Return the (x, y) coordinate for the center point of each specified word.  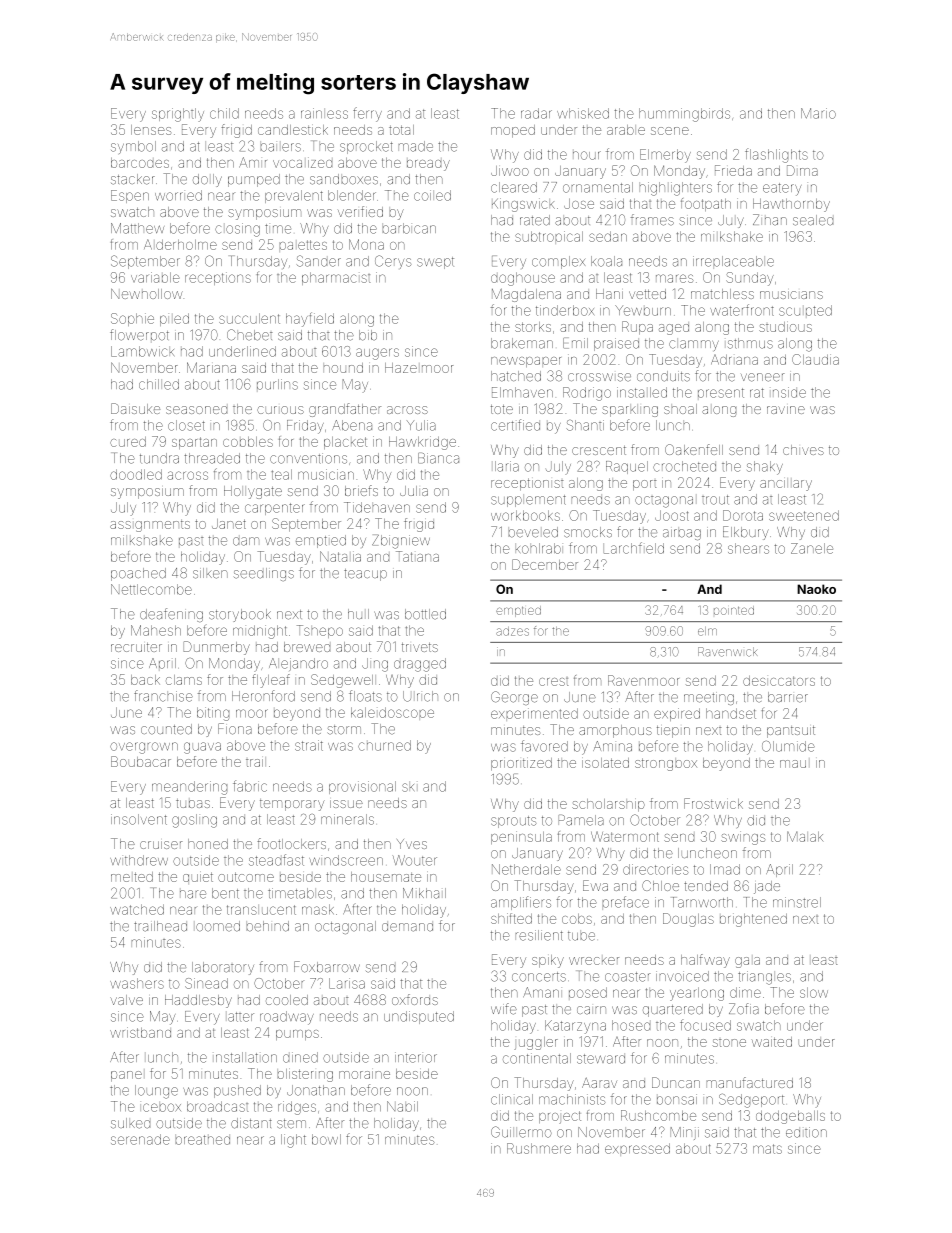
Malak (805, 836)
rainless (324, 113)
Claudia (815, 359)
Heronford (263, 696)
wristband (140, 1032)
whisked (583, 113)
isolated (605, 763)
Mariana (211, 367)
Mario (818, 113)
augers (377, 354)
